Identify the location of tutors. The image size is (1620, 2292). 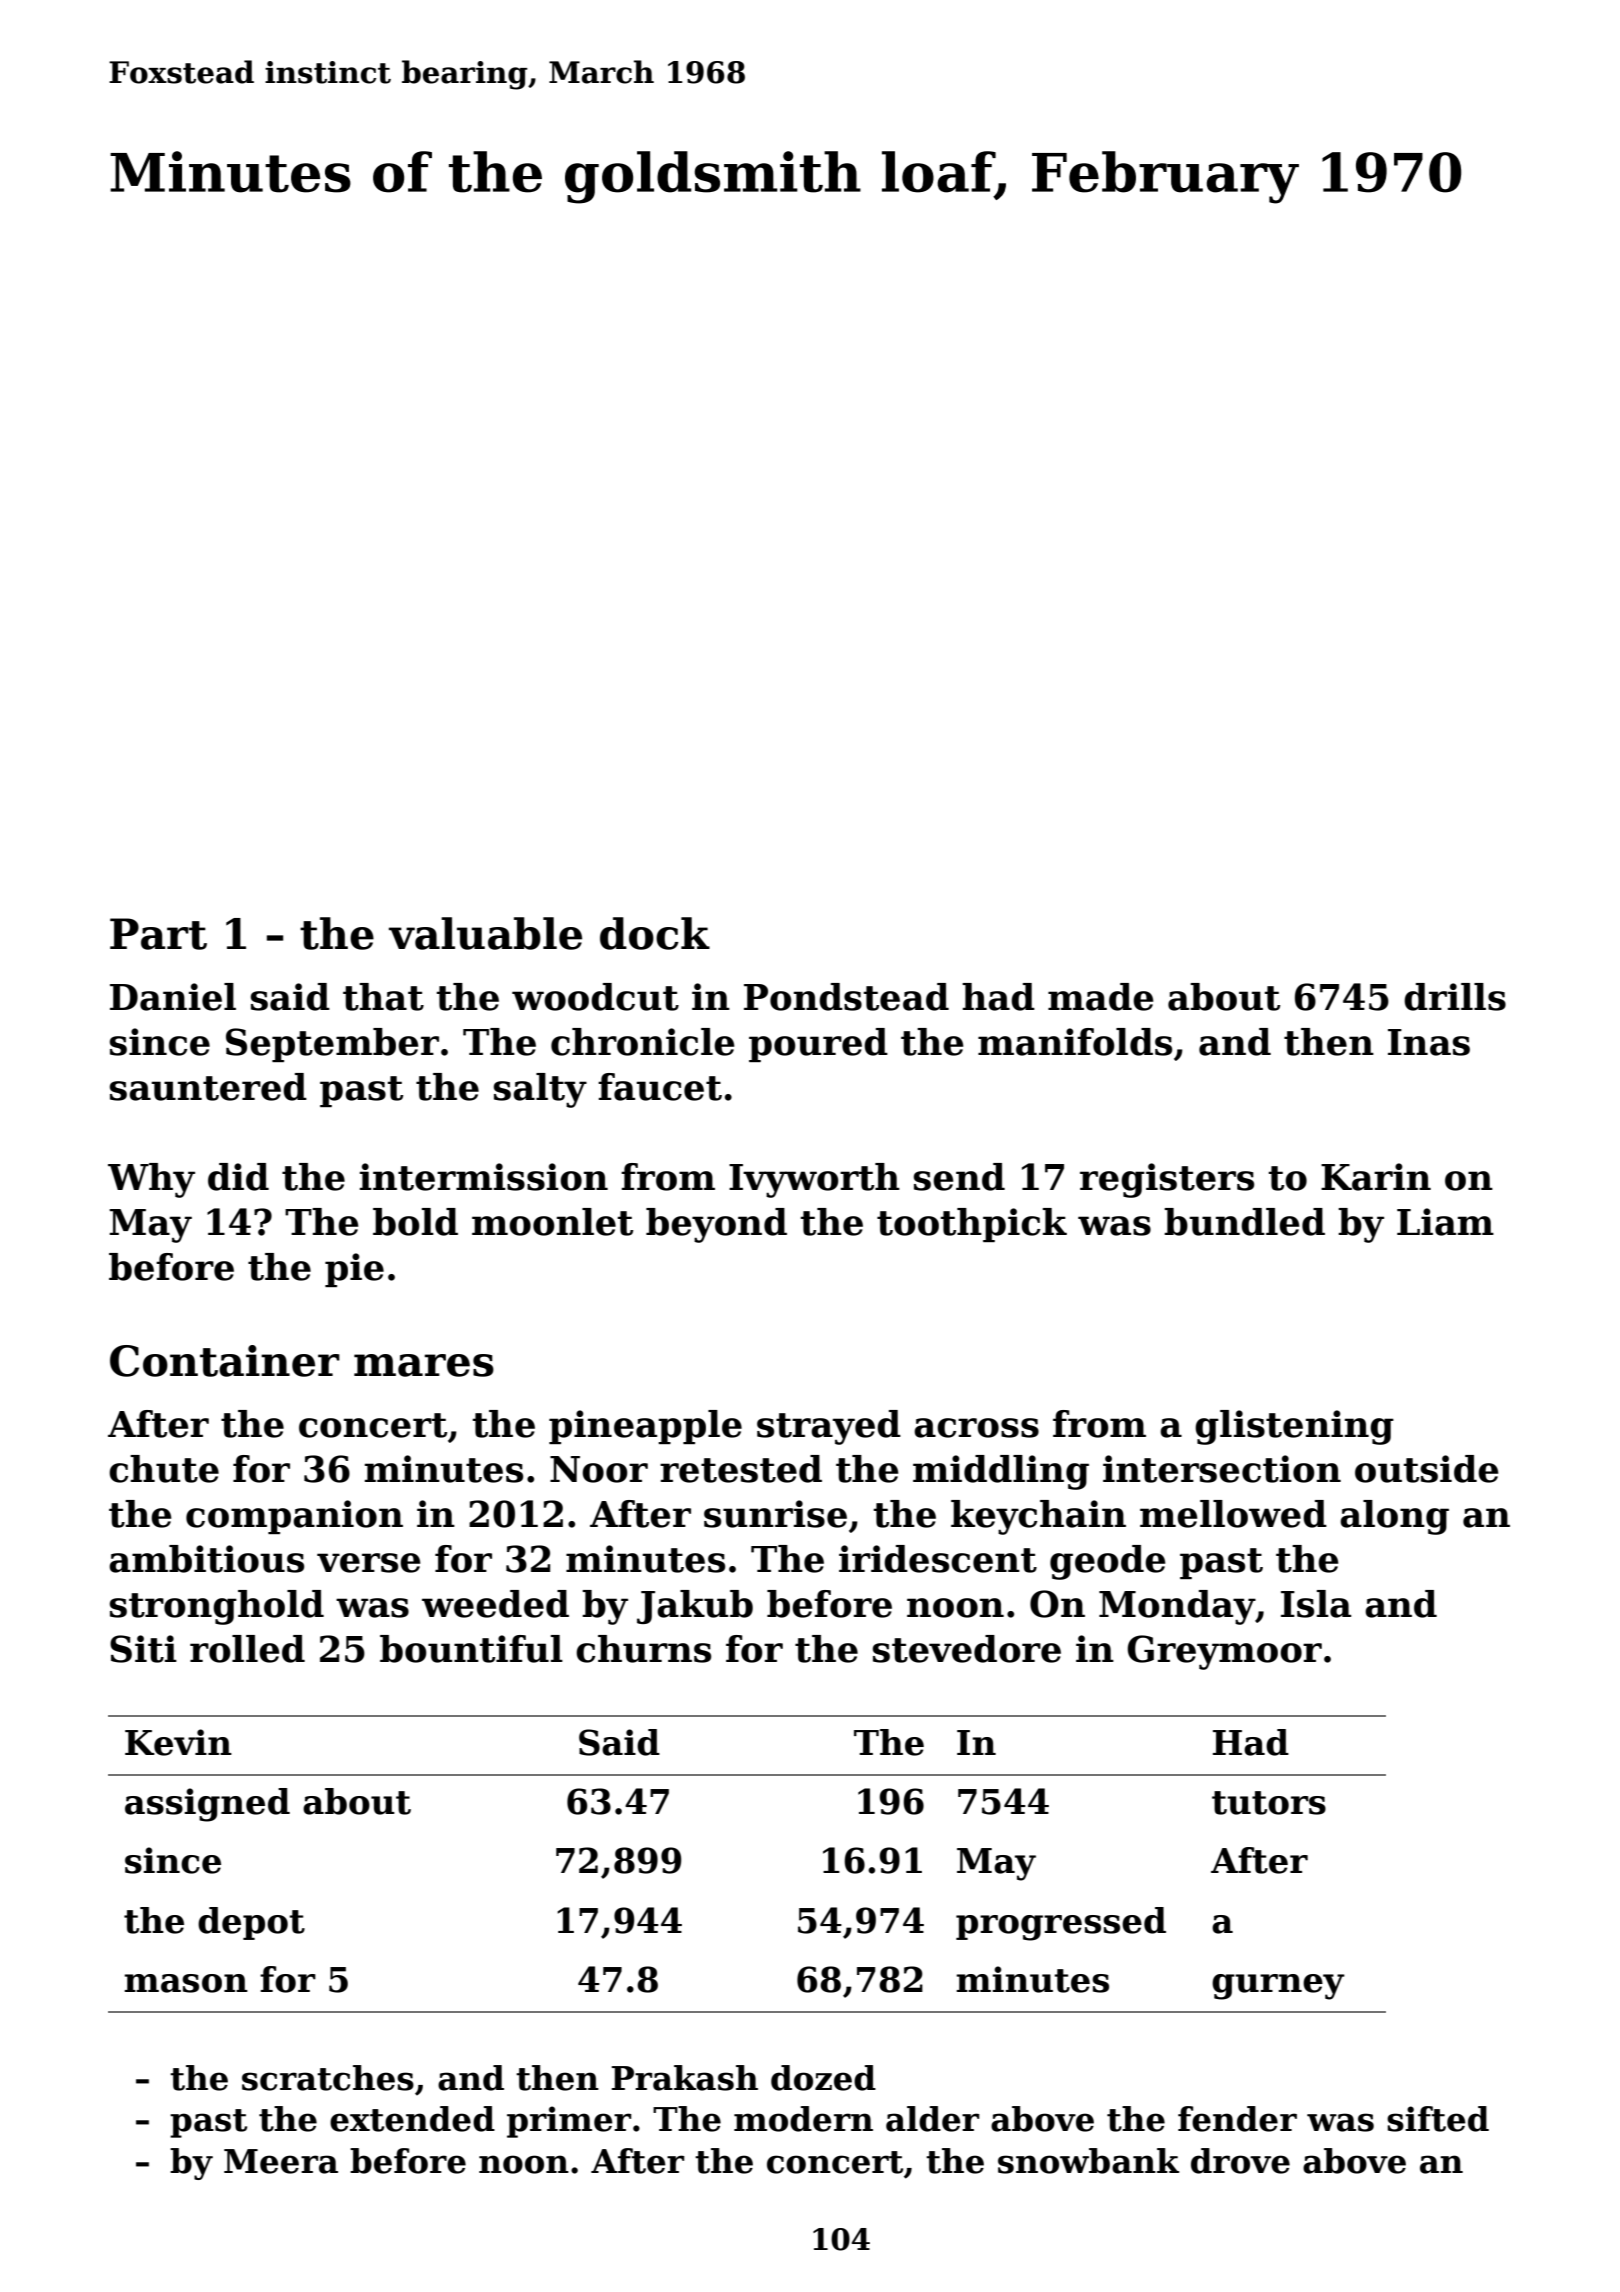
(1269, 1803).
